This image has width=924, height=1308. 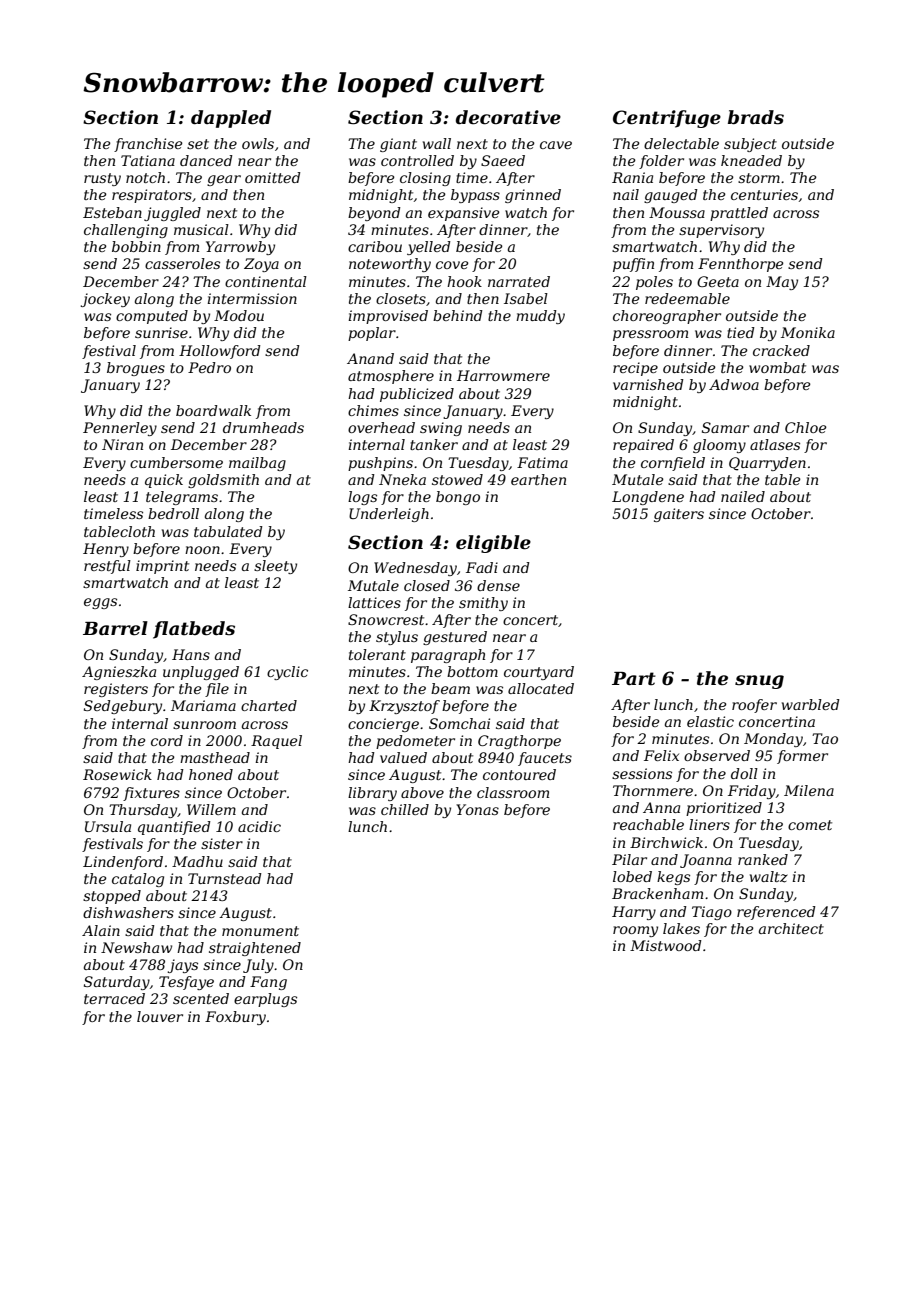 What do you see at coordinates (508, 117) in the image?
I see `decorative` at bounding box center [508, 117].
